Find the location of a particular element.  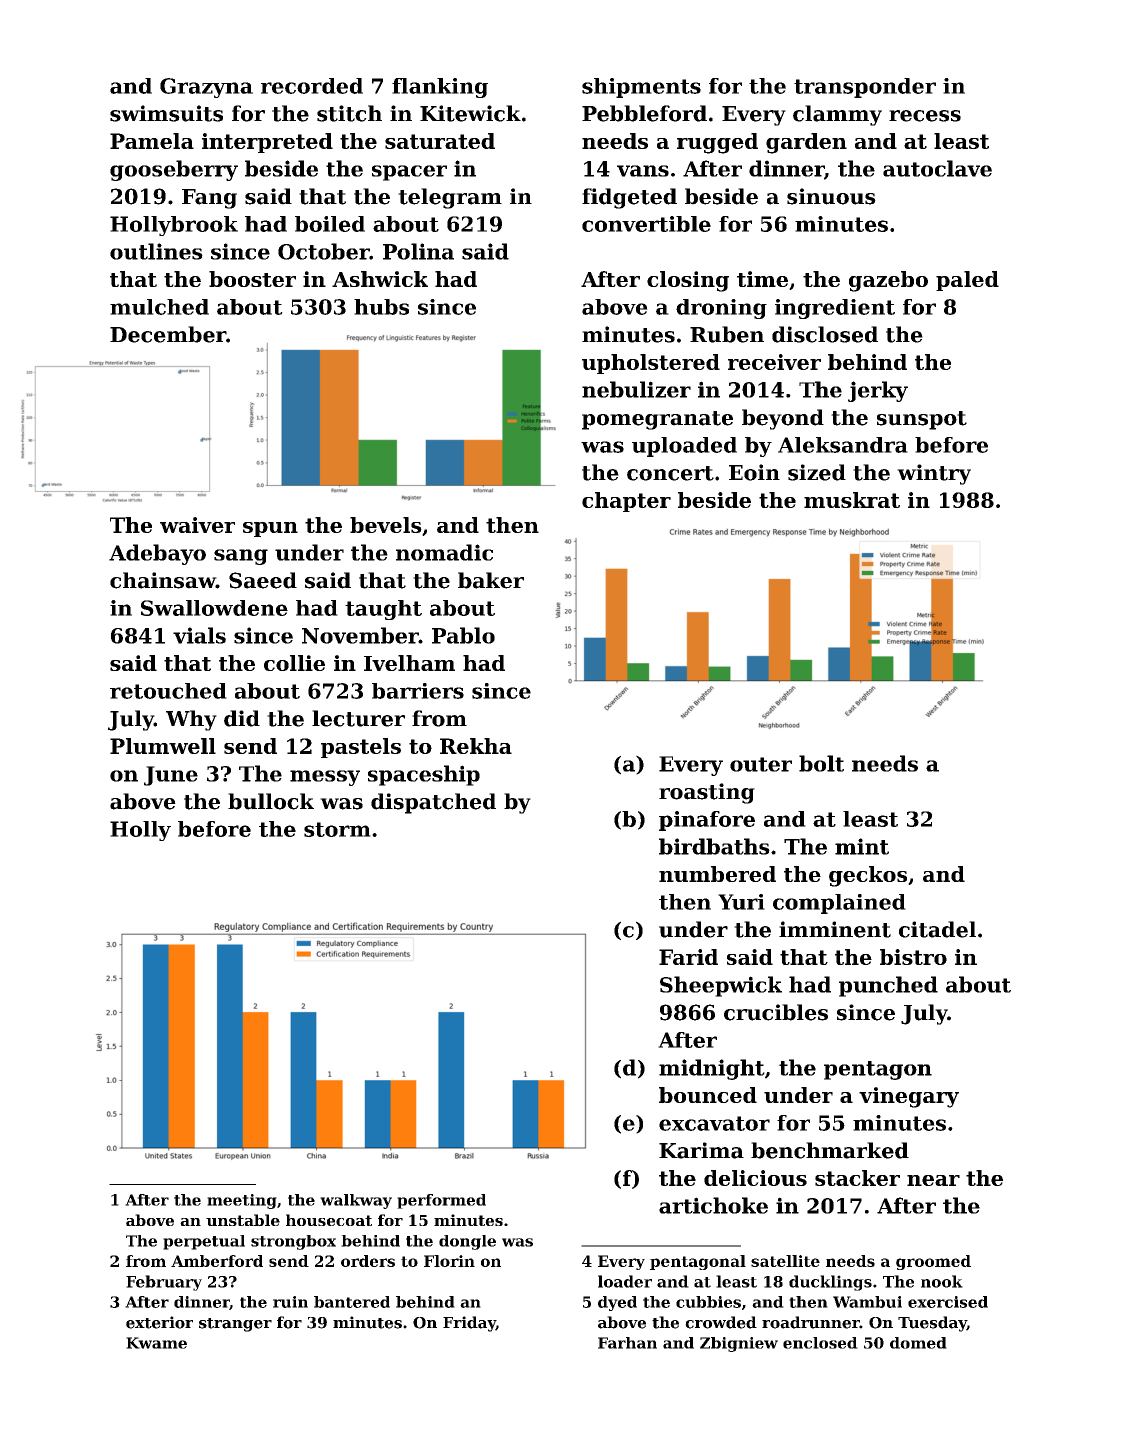

Farid is located at coordinates (688, 957).
